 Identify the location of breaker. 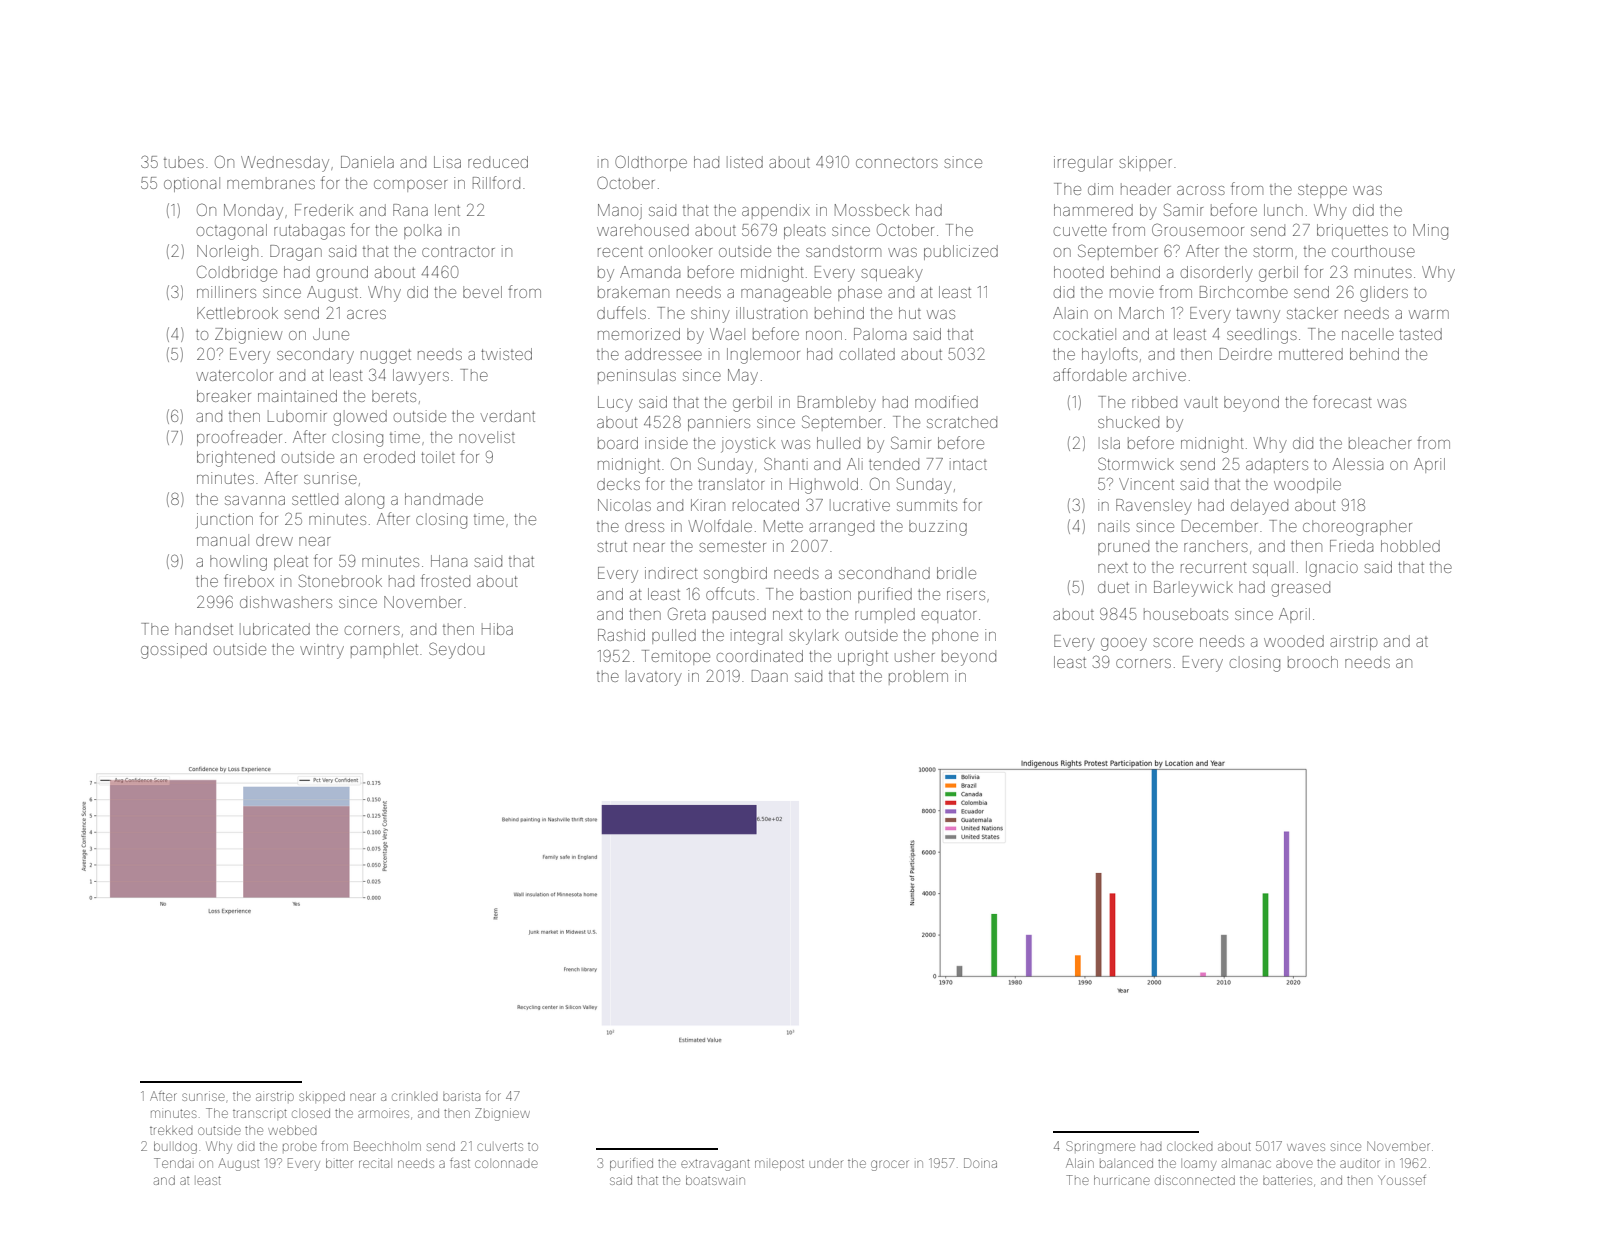
(224, 396).
